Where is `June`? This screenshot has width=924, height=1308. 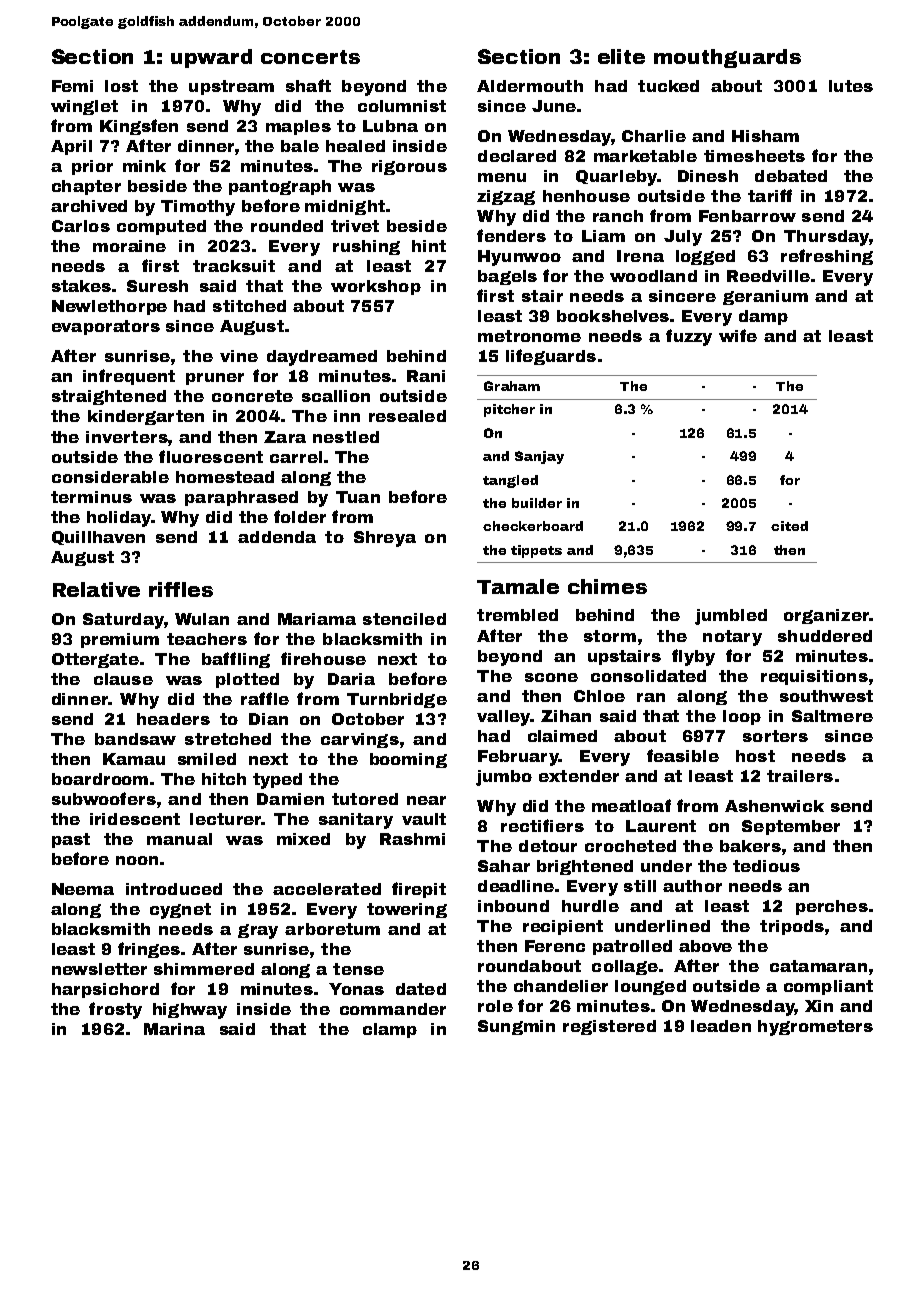
June is located at coordinates (554, 106).
